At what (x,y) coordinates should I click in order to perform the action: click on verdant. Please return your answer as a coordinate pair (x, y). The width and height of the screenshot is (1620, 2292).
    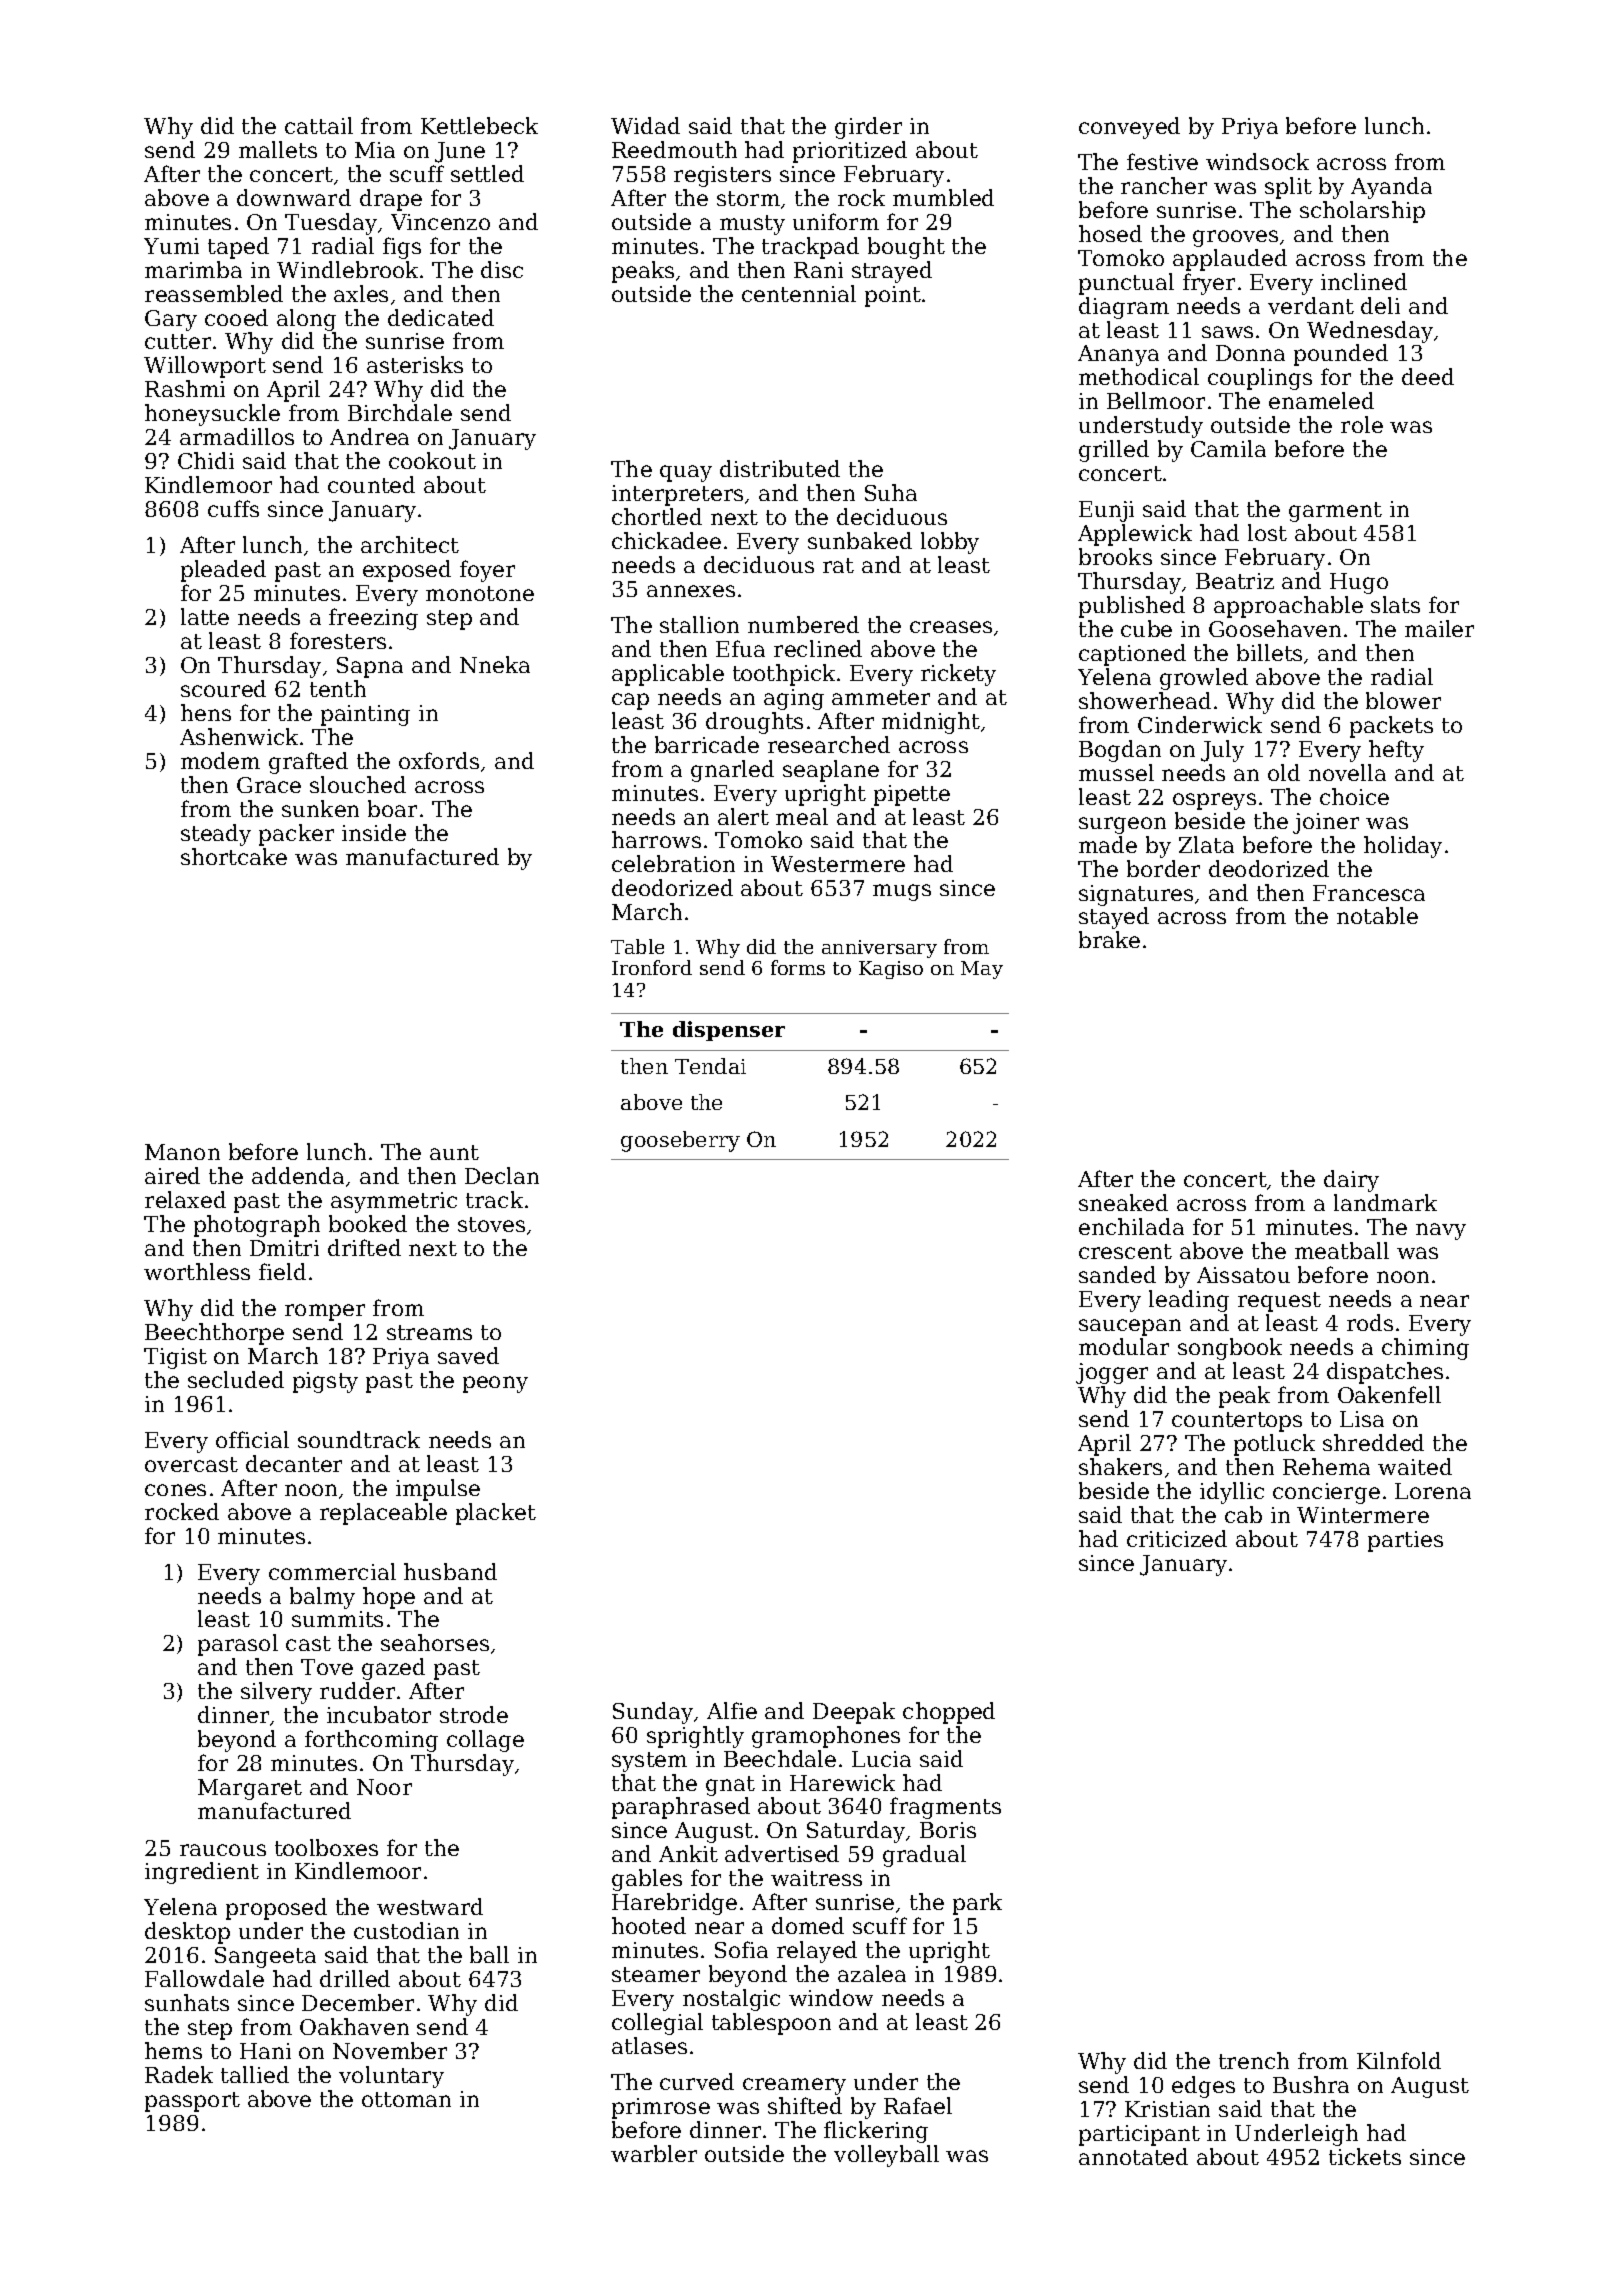
    Looking at the image, I should click on (1311, 305).
